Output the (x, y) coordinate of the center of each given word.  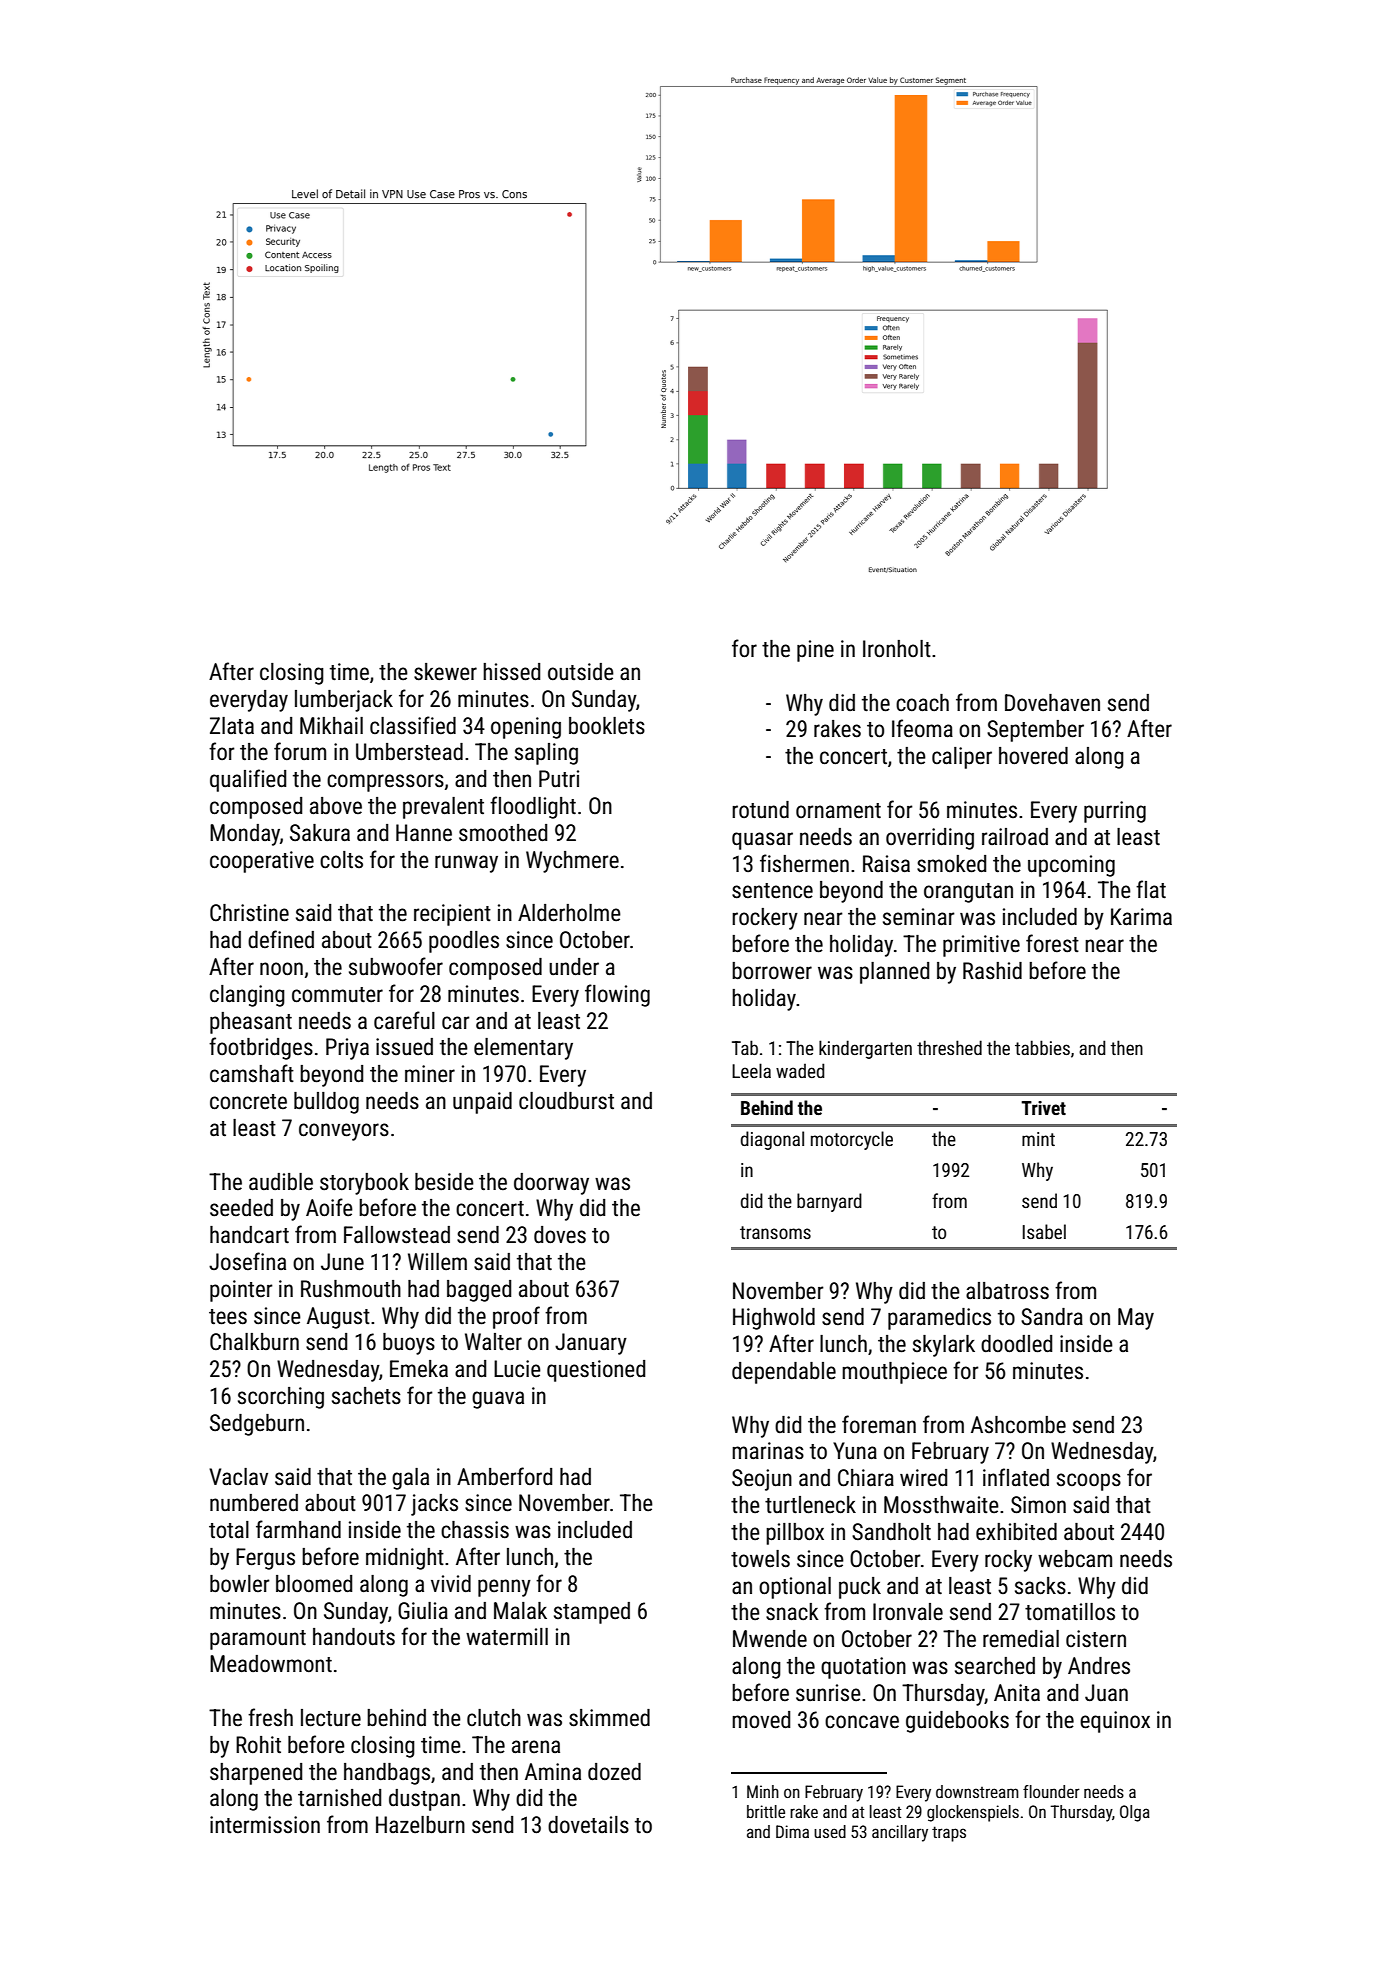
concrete (248, 1102)
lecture (331, 1718)
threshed (949, 1047)
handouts (354, 1637)
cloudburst (566, 1101)
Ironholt (897, 649)
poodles (464, 942)
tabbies (1042, 1047)
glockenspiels (973, 1813)
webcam (1075, 1559)
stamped (592, 1613)
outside (581, 672)
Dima (792, 1831)
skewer (445, 672)
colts (341, 860)
